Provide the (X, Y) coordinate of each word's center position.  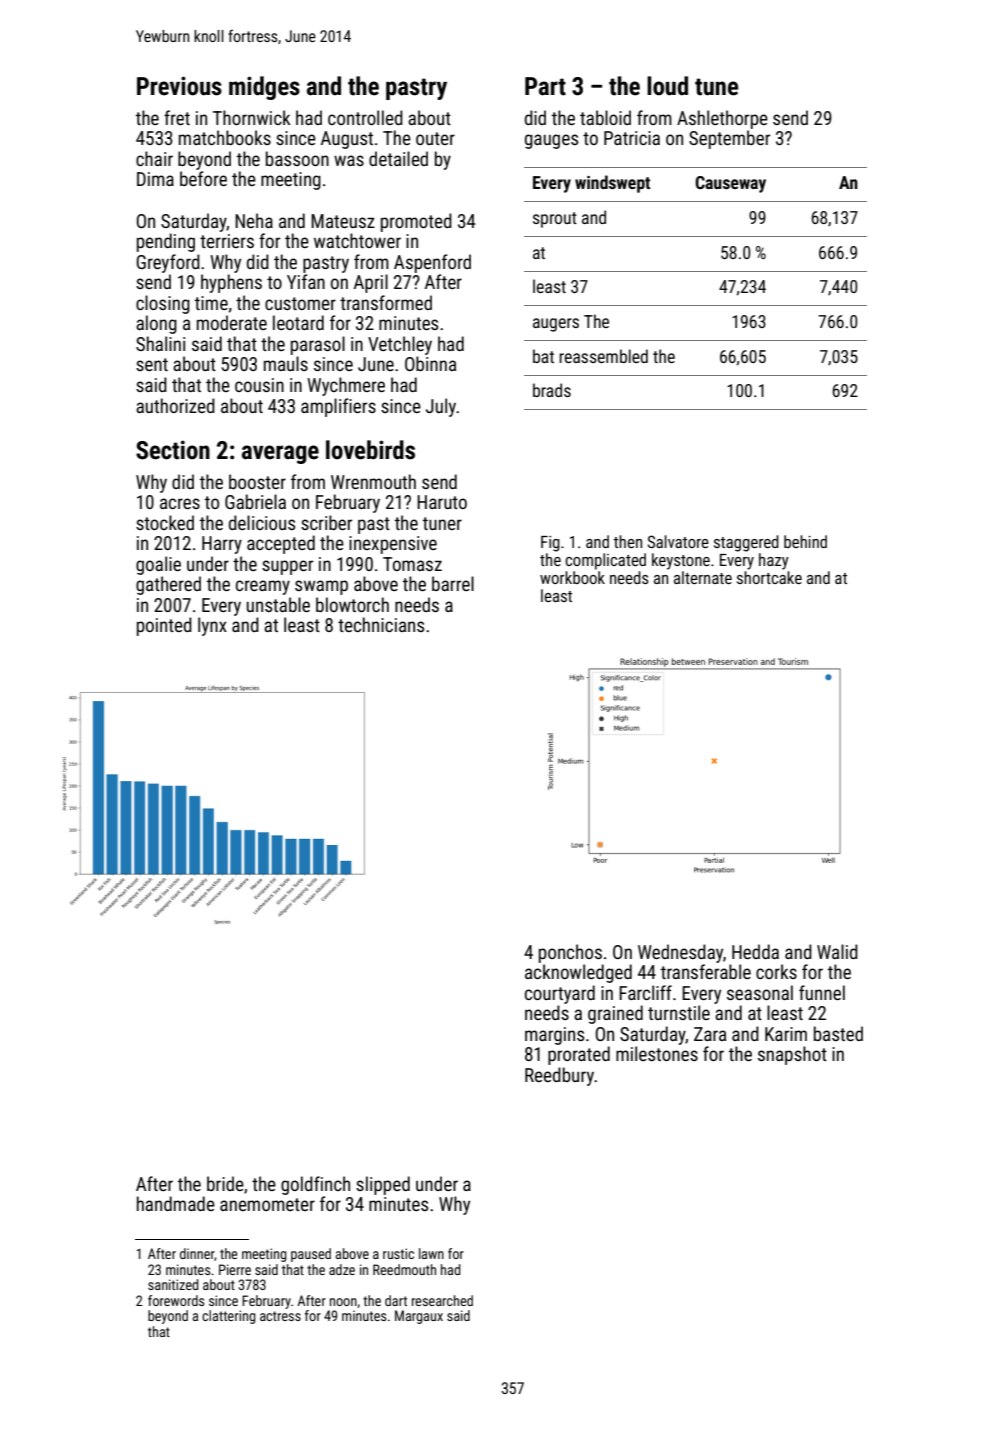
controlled (365, 117)
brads (552, 390)
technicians (381, 624)
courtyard (560, 994)
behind (805, 541)
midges (264, 88)
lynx (212, 626)
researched (442, 1300)
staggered (746, 543)
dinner (197, 1253)
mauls (286, 363)
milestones (657, 1053)
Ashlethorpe (722, 119)
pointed (164, 626)
